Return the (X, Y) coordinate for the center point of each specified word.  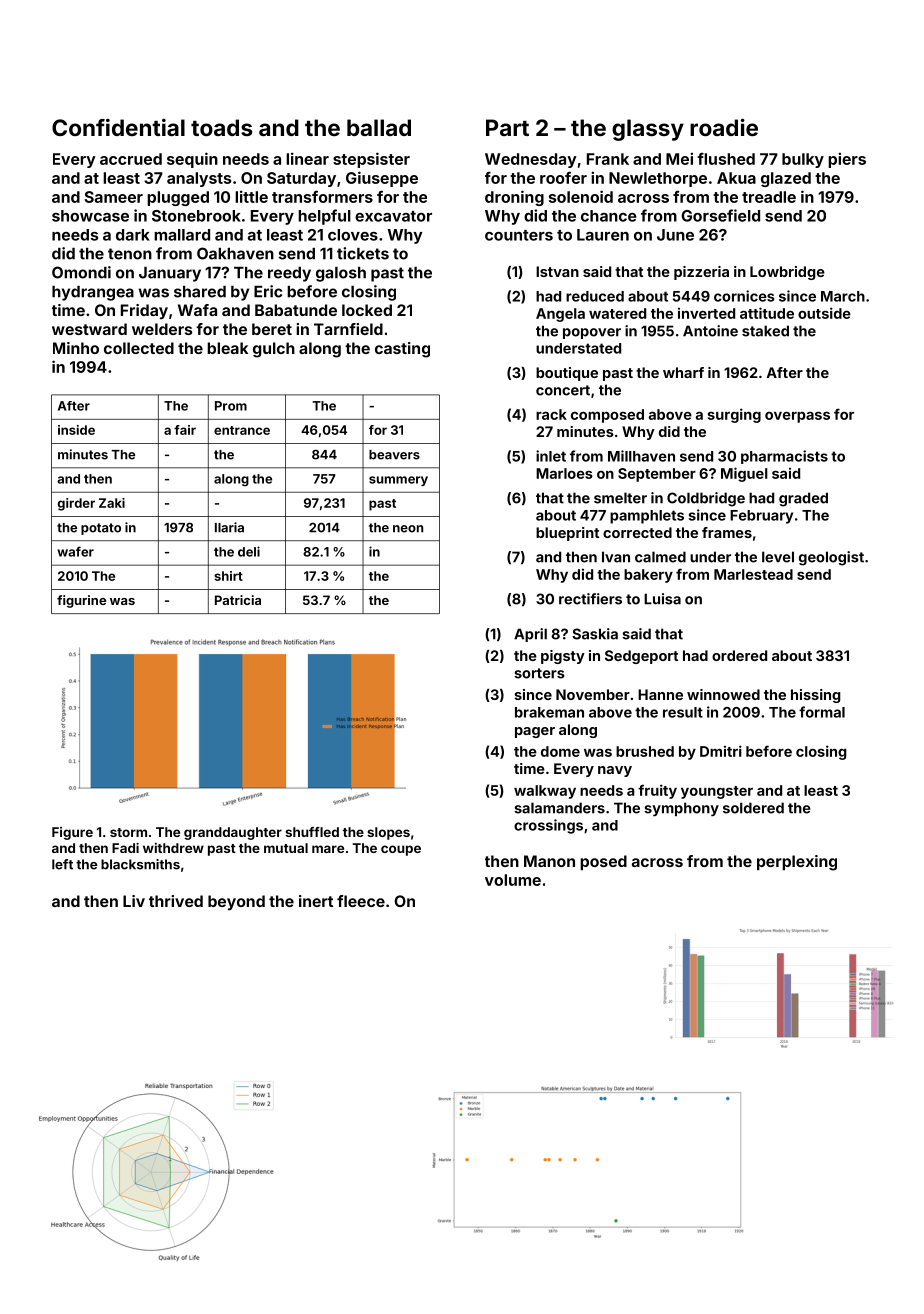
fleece (361, 901)
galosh (341, 274)
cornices (744, 296)
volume (513, 880)
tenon (130, 254)
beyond (236, 903)
